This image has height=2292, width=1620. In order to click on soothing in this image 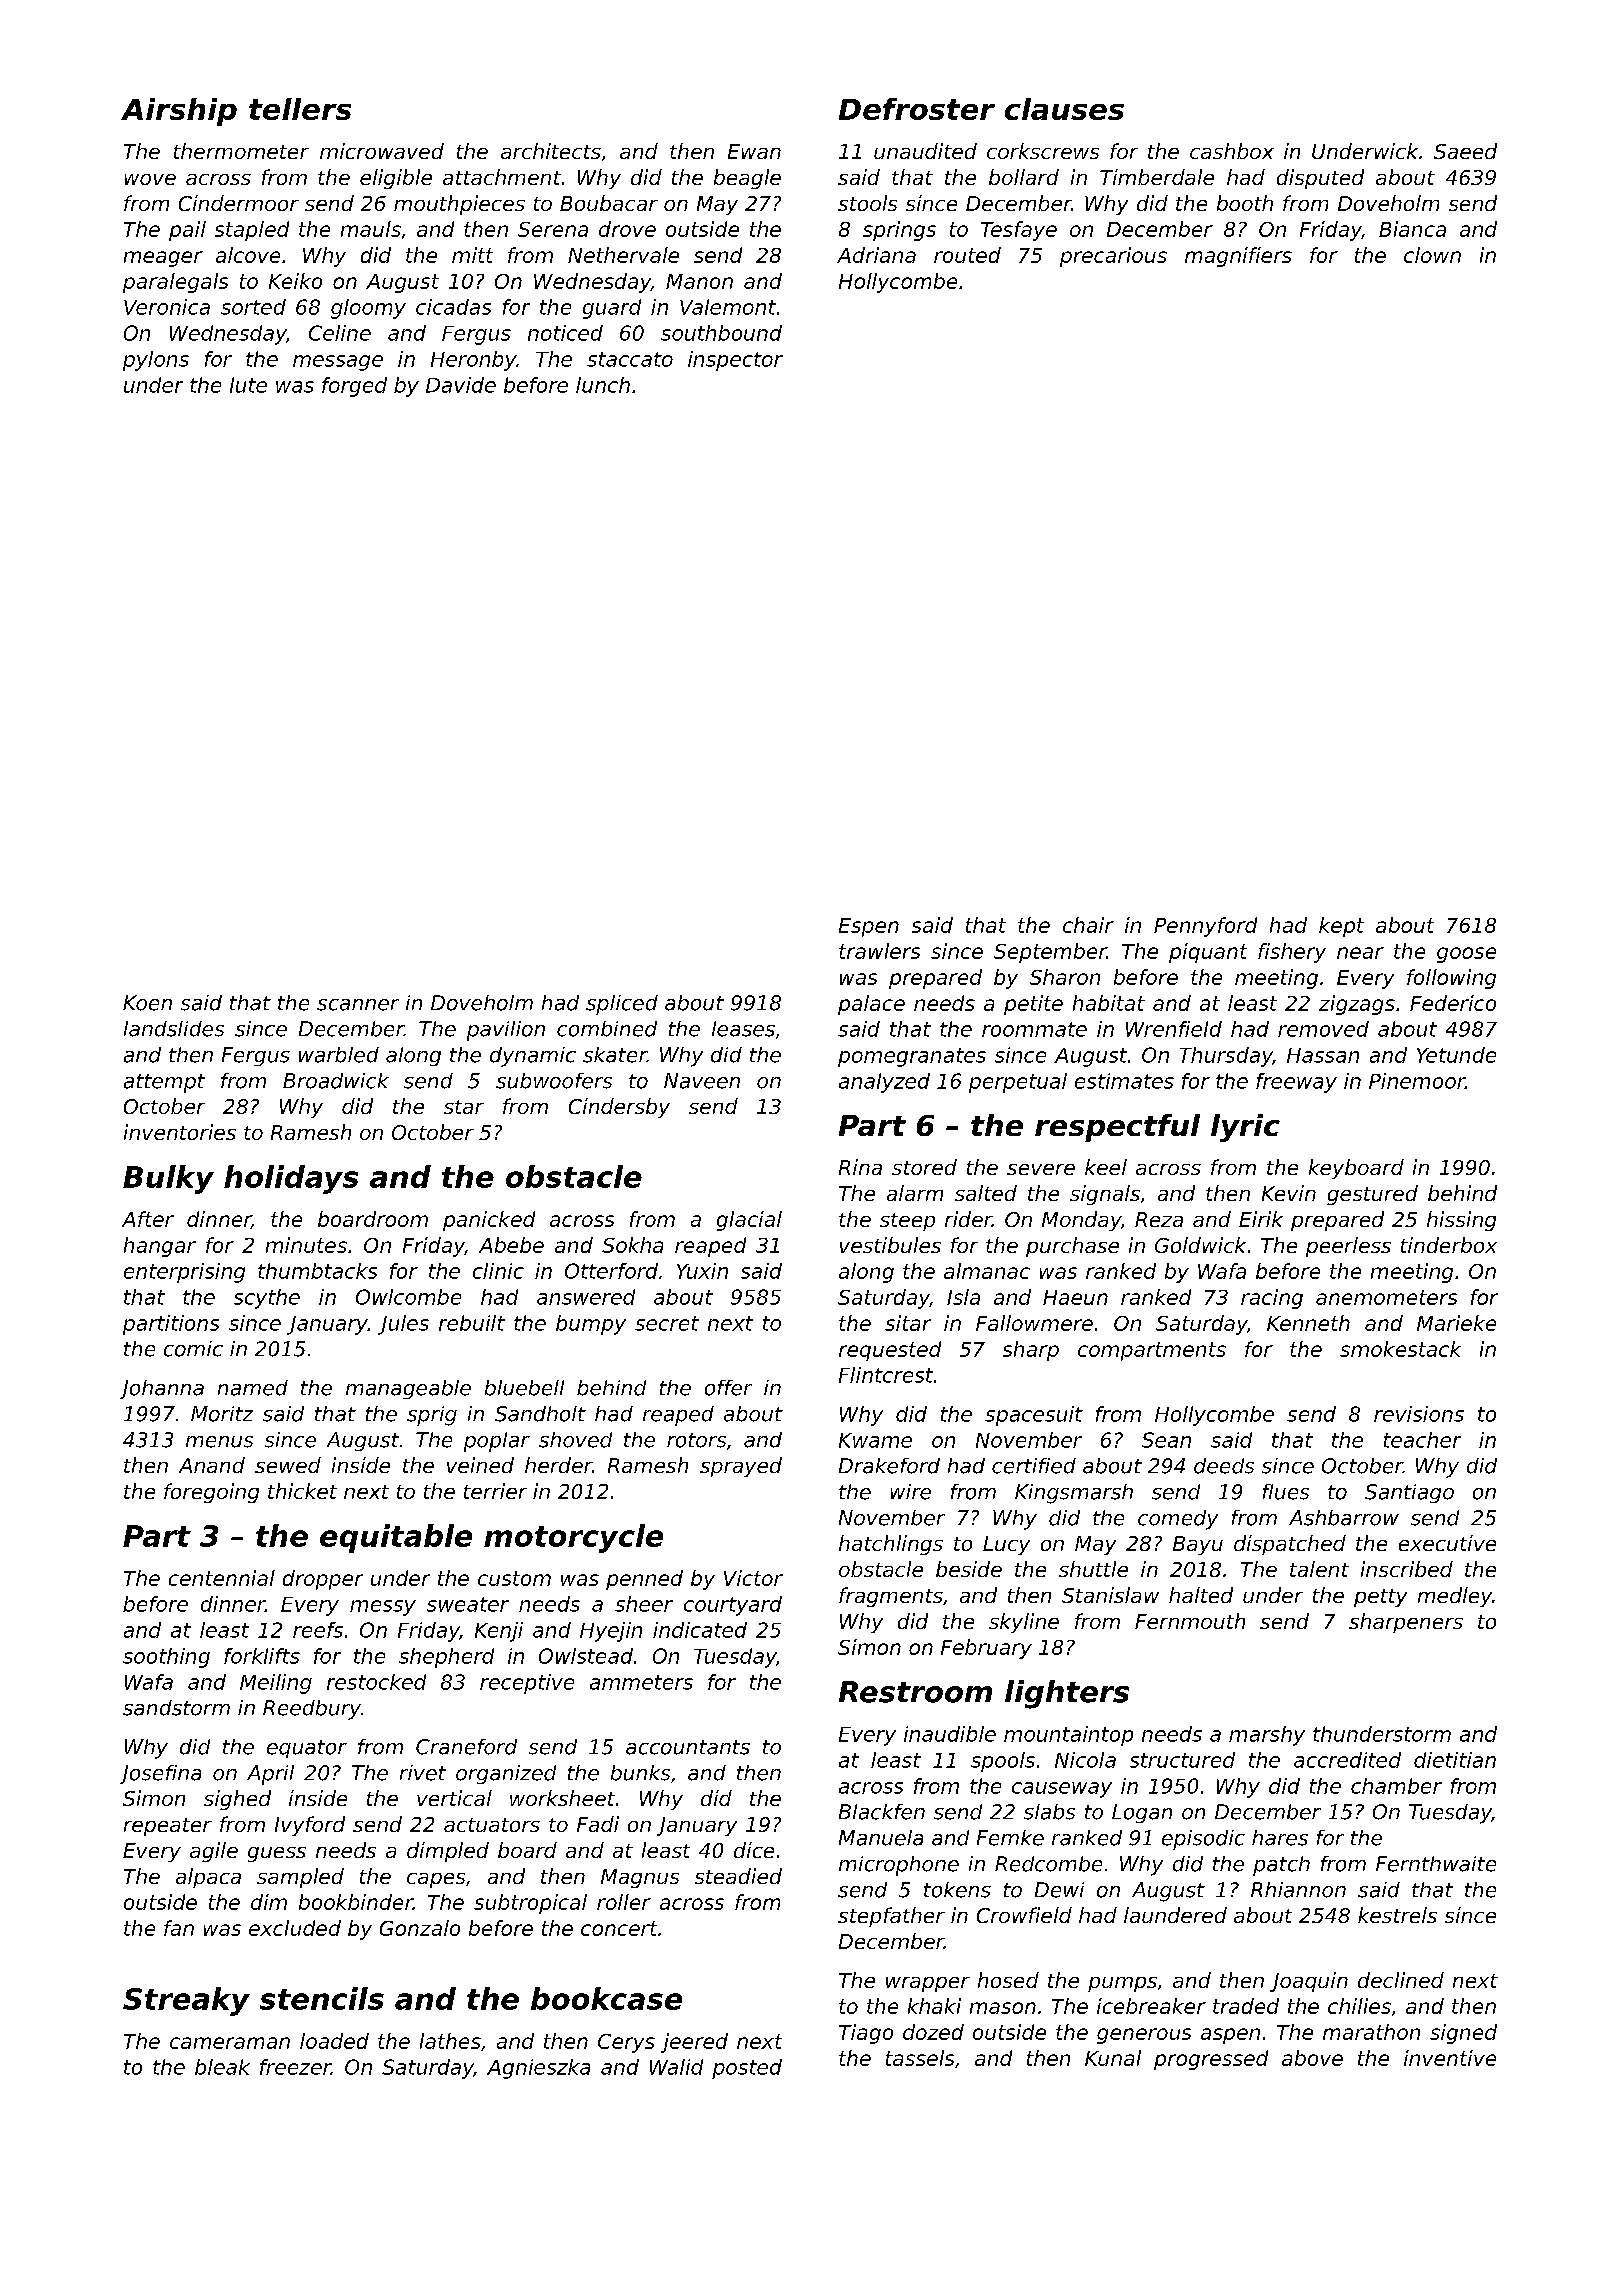, I will do `click(166, 1658)`.
